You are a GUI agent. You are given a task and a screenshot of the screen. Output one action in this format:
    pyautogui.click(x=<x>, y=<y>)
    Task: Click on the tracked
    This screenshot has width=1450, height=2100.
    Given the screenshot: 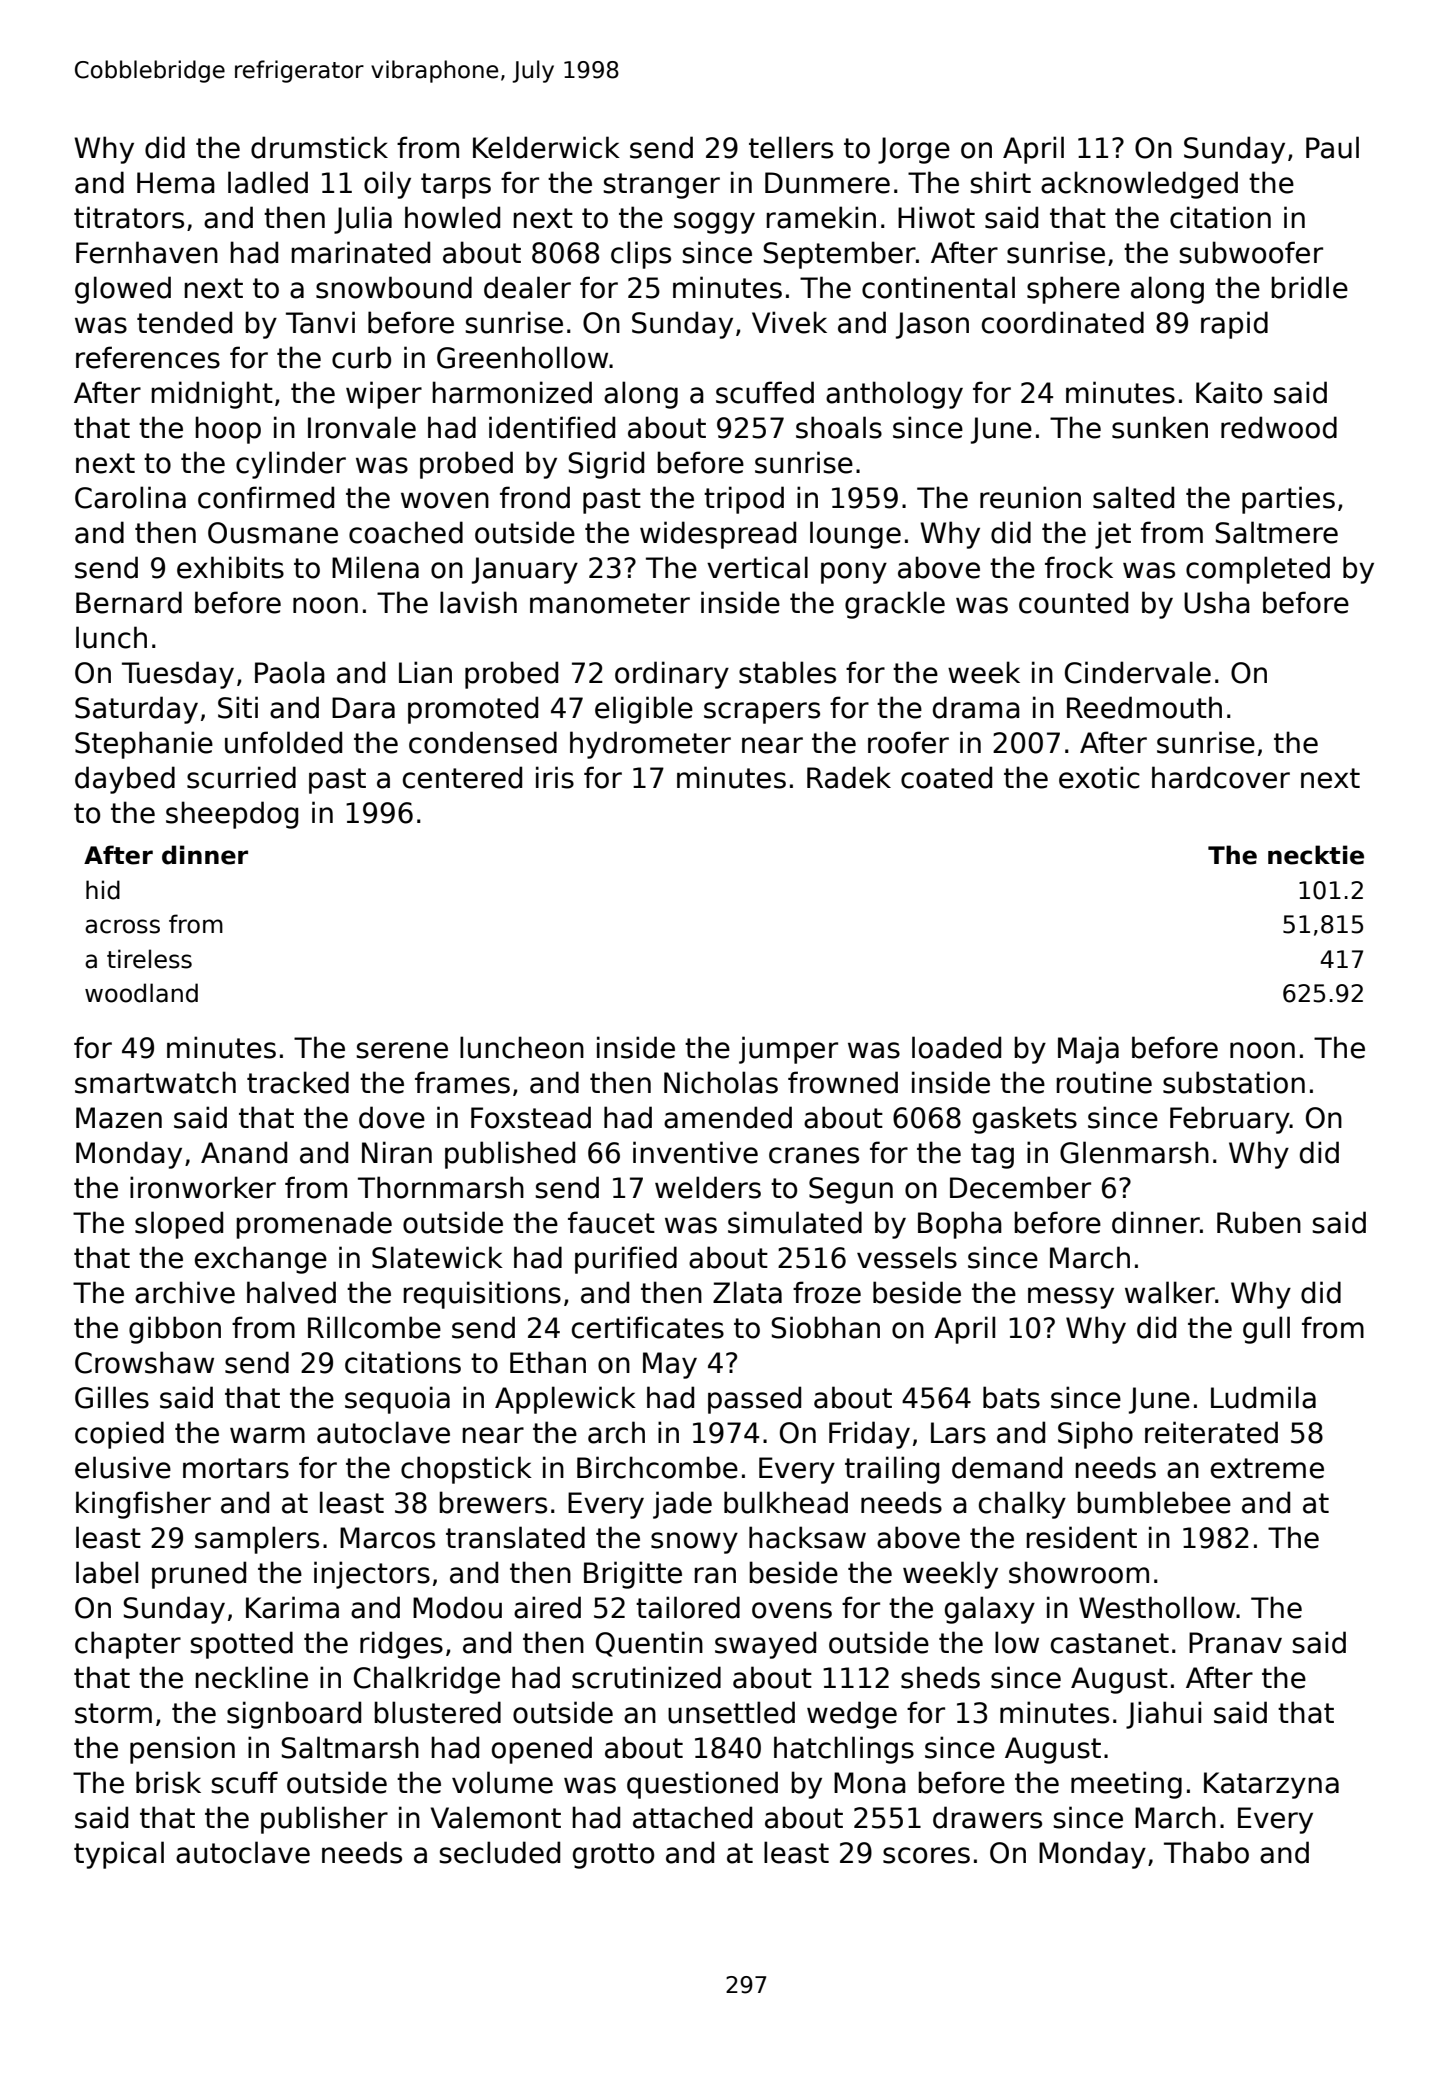 What is the action you would take?
    pyautogui.click(x=298, y=1082)
